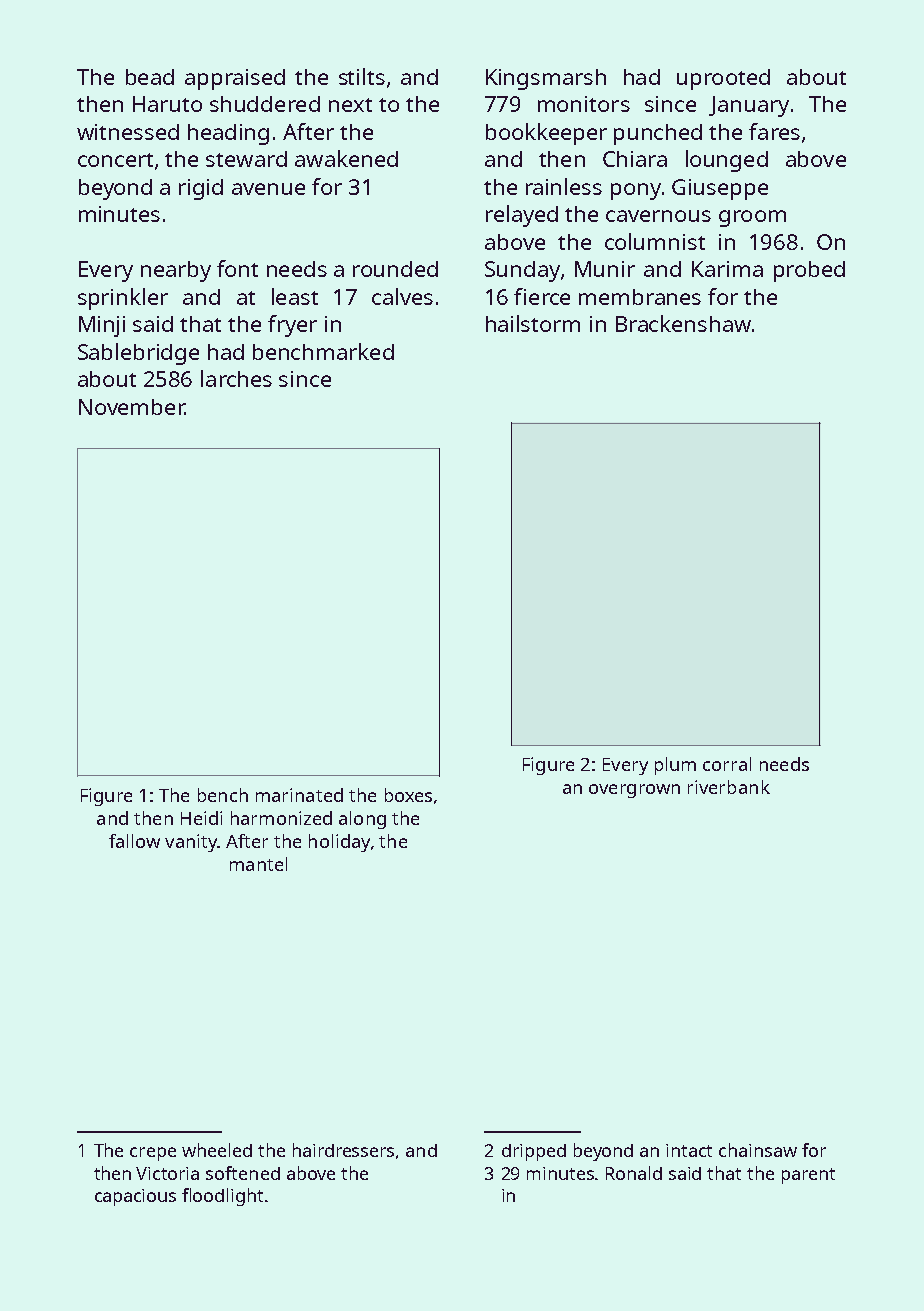  What do you see at coordinates (533, 323) in the page?
I see `hailstorm` at bounding box center [533, 323].
